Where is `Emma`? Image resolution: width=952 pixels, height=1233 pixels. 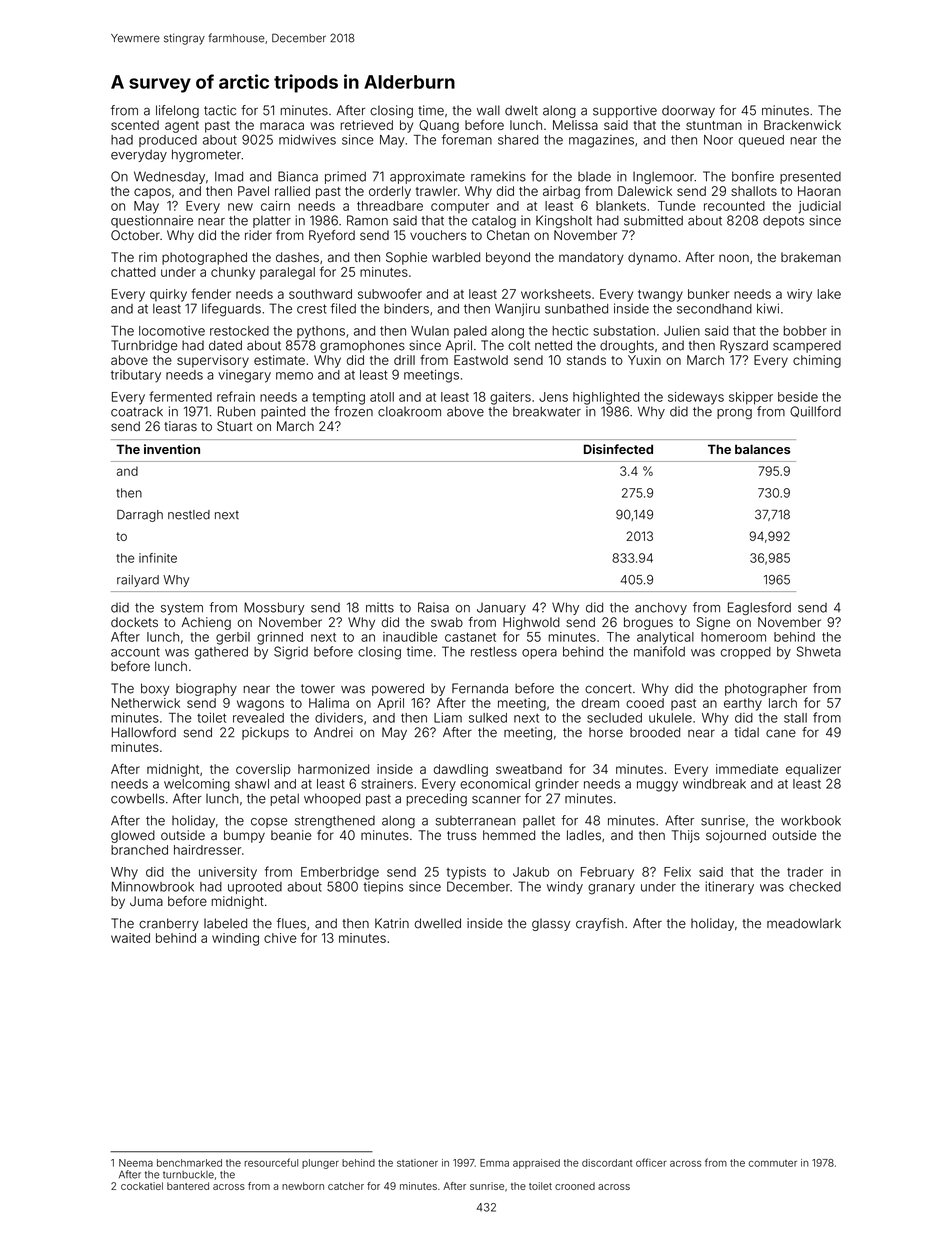 Emma is located at coordinates (494, 1163).
